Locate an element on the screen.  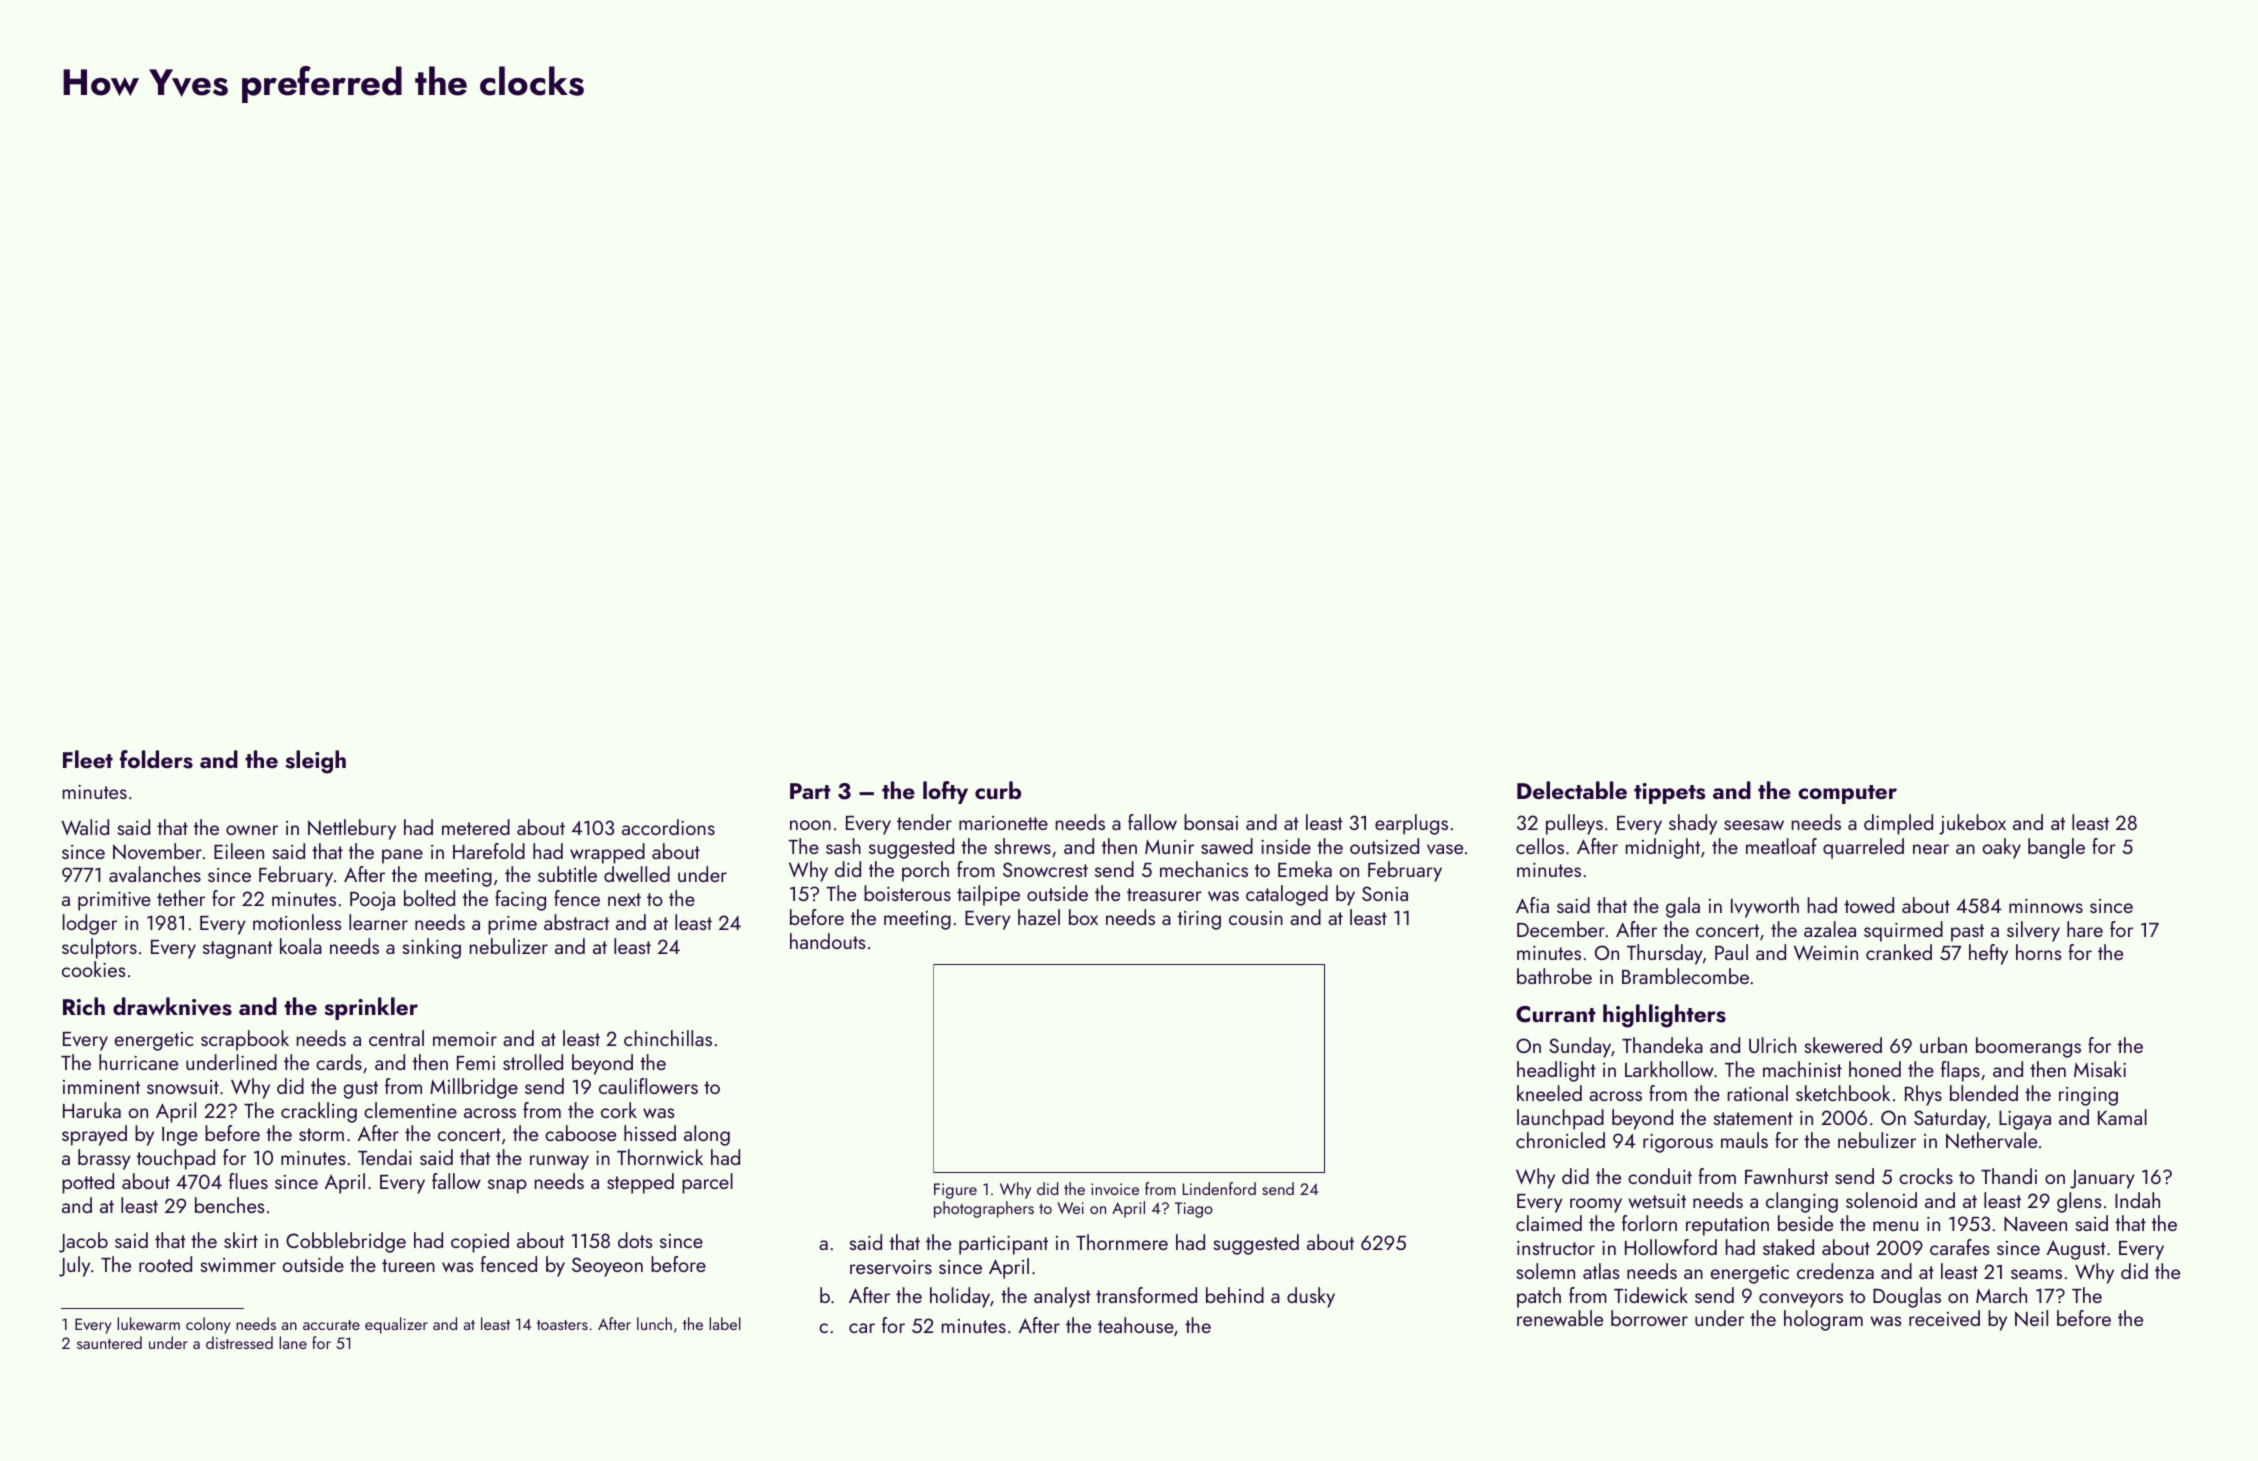
Tendai is located at coordinates (385, 1157).
